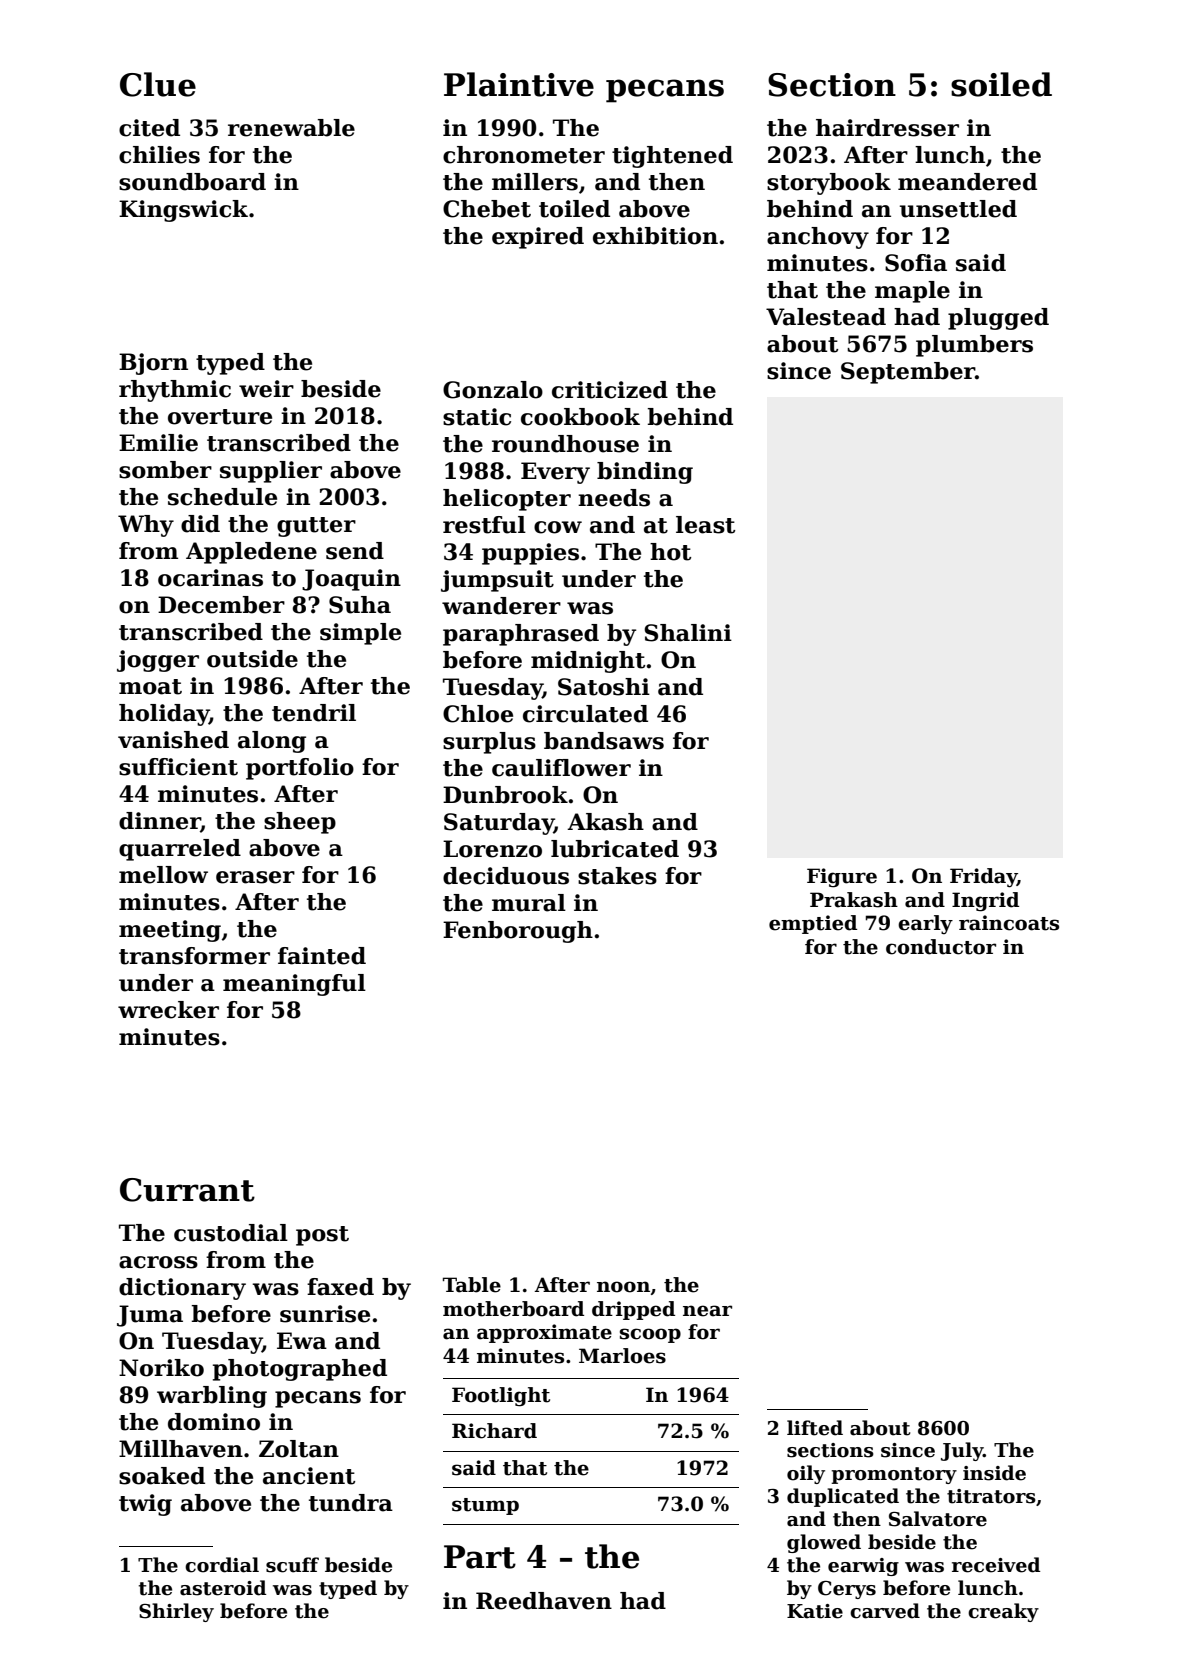  What do you see at coordinates (351, 1503) in the screenshot?
I see `tundra` at bounding box center [351, 1503].
